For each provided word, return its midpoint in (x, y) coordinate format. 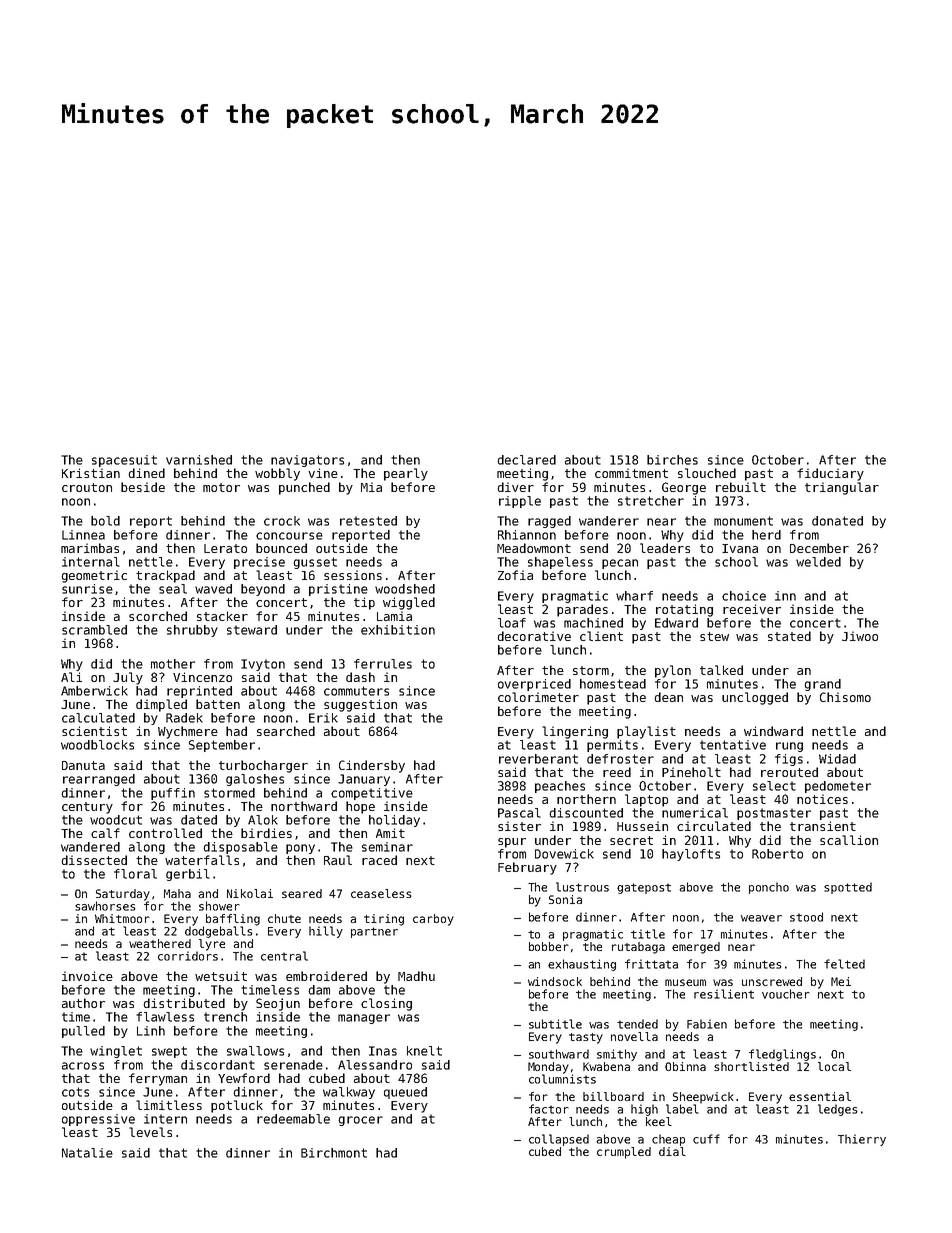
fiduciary (830, 474)
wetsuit (221, 976)
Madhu (416, 976)
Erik (323, 718)
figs (789, 760)
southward (559, 1054)
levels (150, 1132)
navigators (307, 461)
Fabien (707, 1024)
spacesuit (124, 461)
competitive (372, 794)
